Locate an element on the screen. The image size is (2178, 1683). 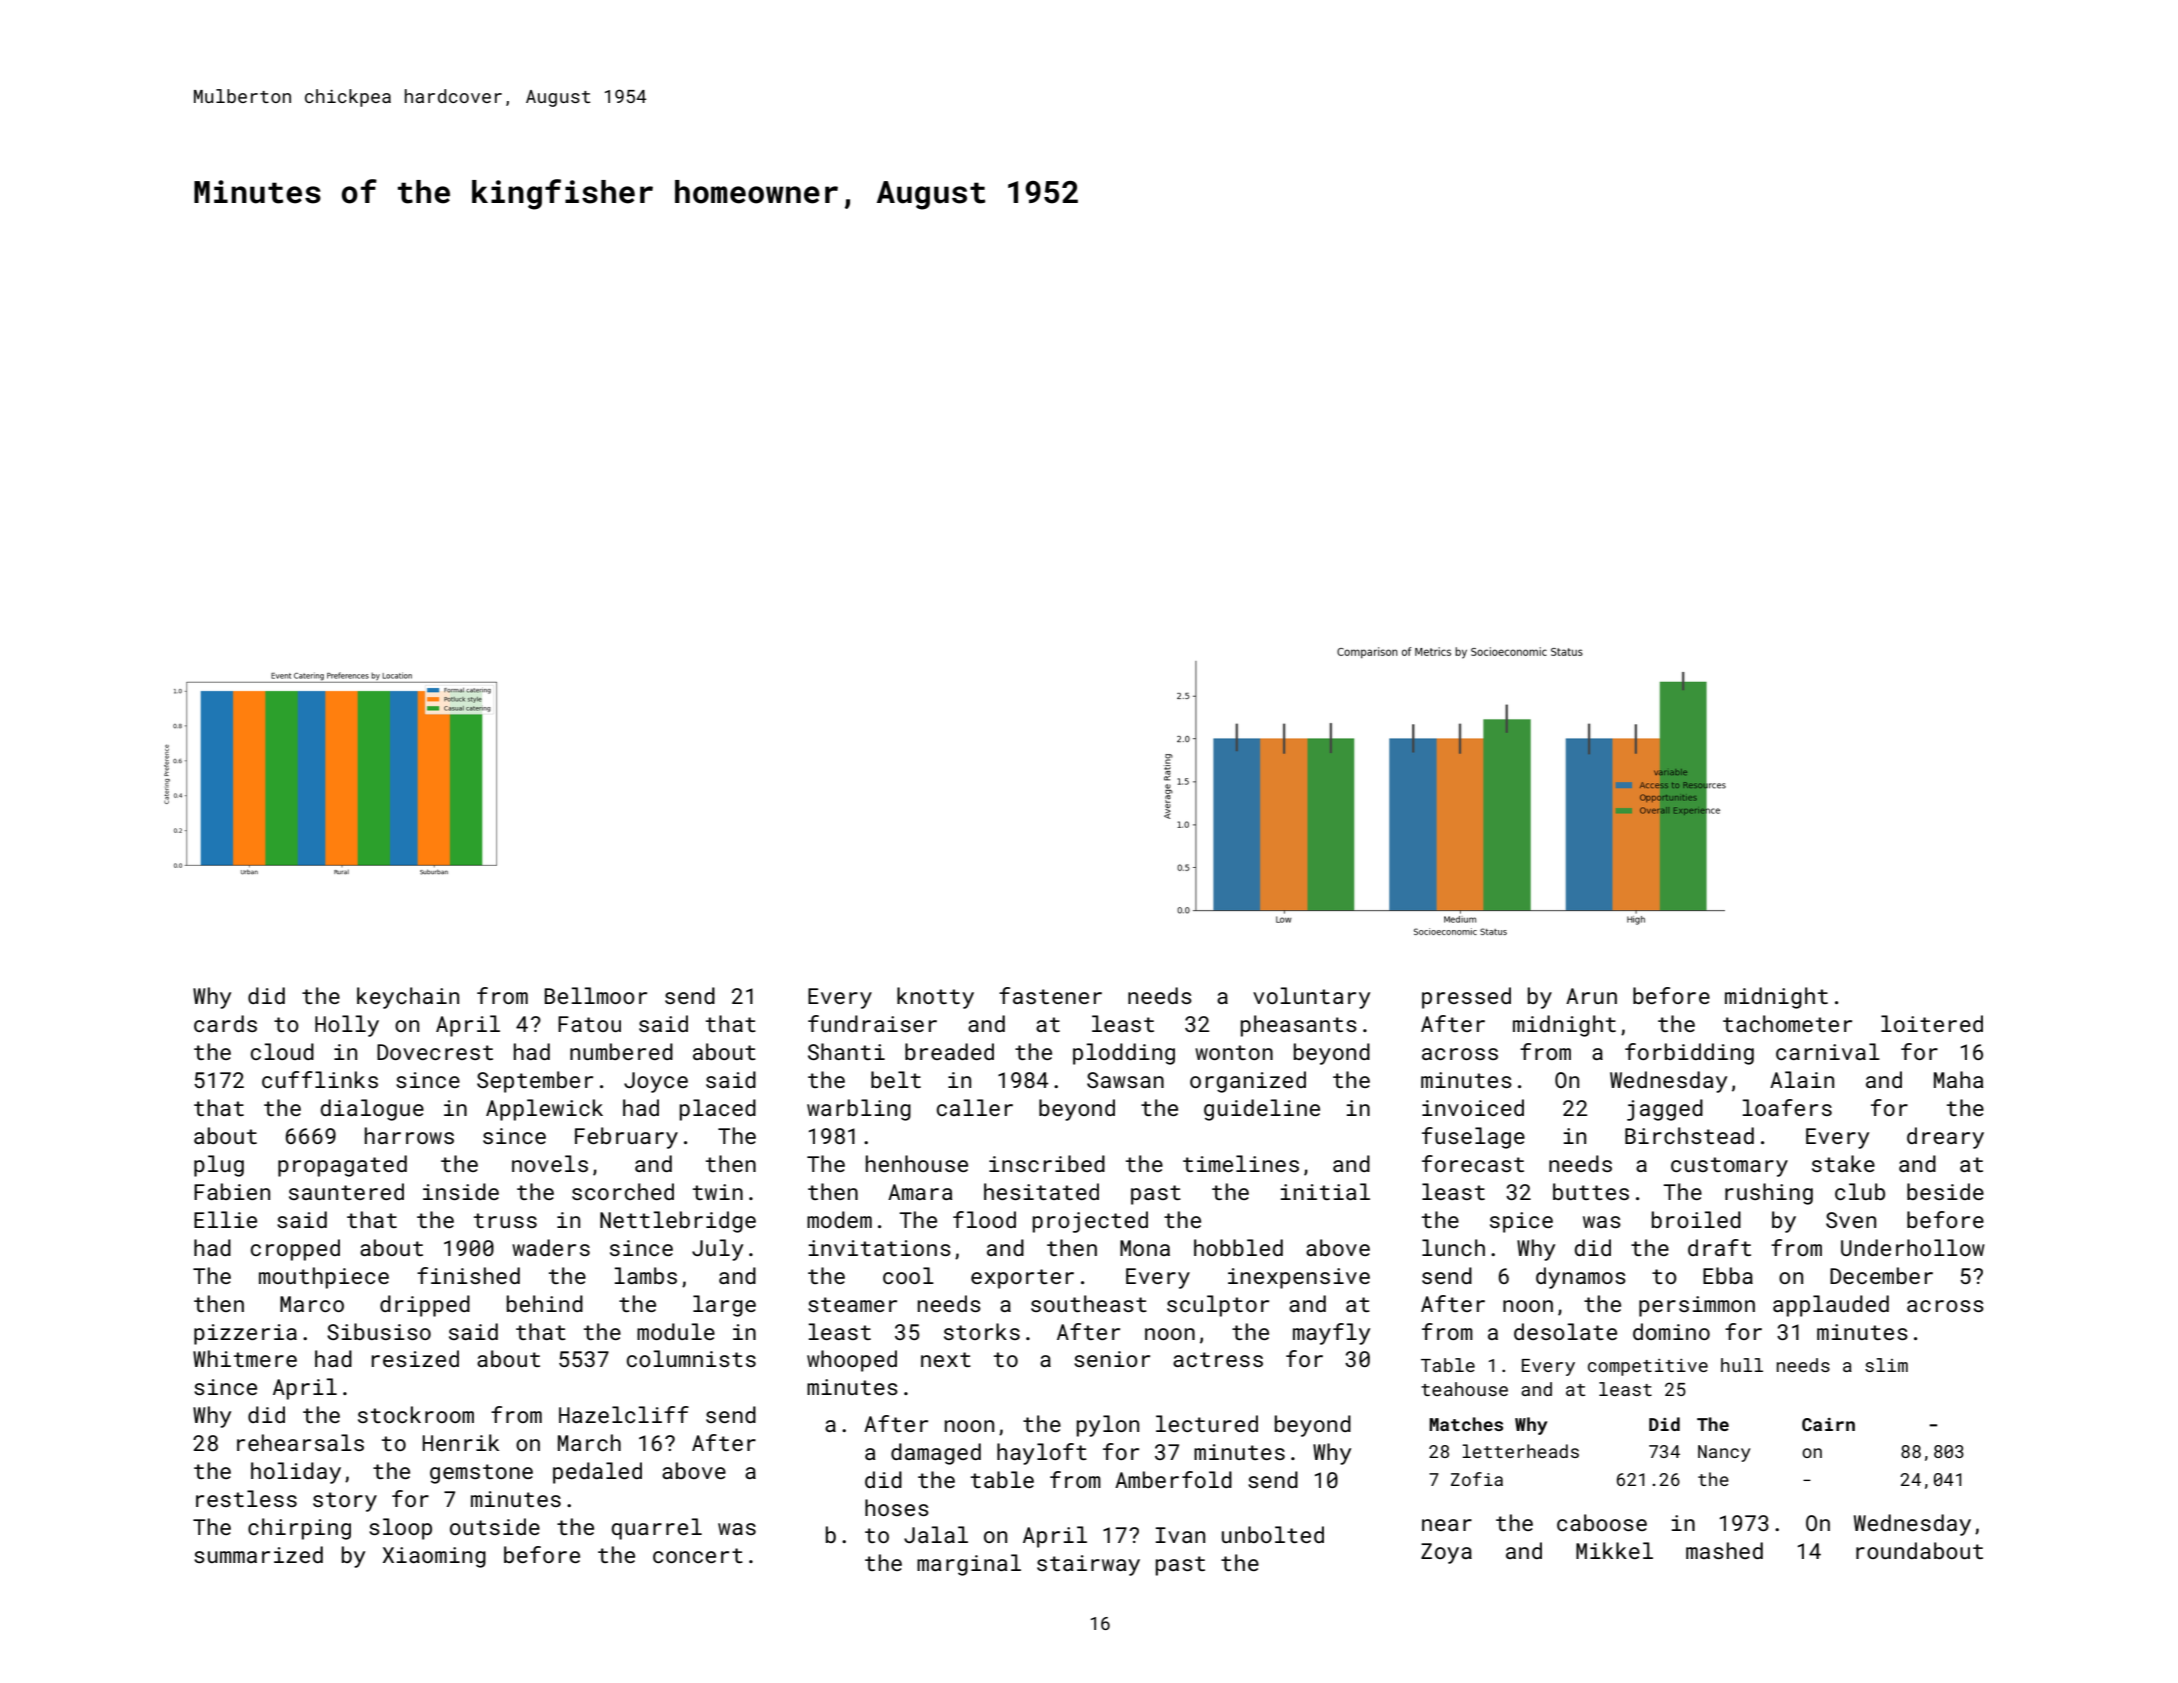
dialogue is located at coordinates (372, 1110).
